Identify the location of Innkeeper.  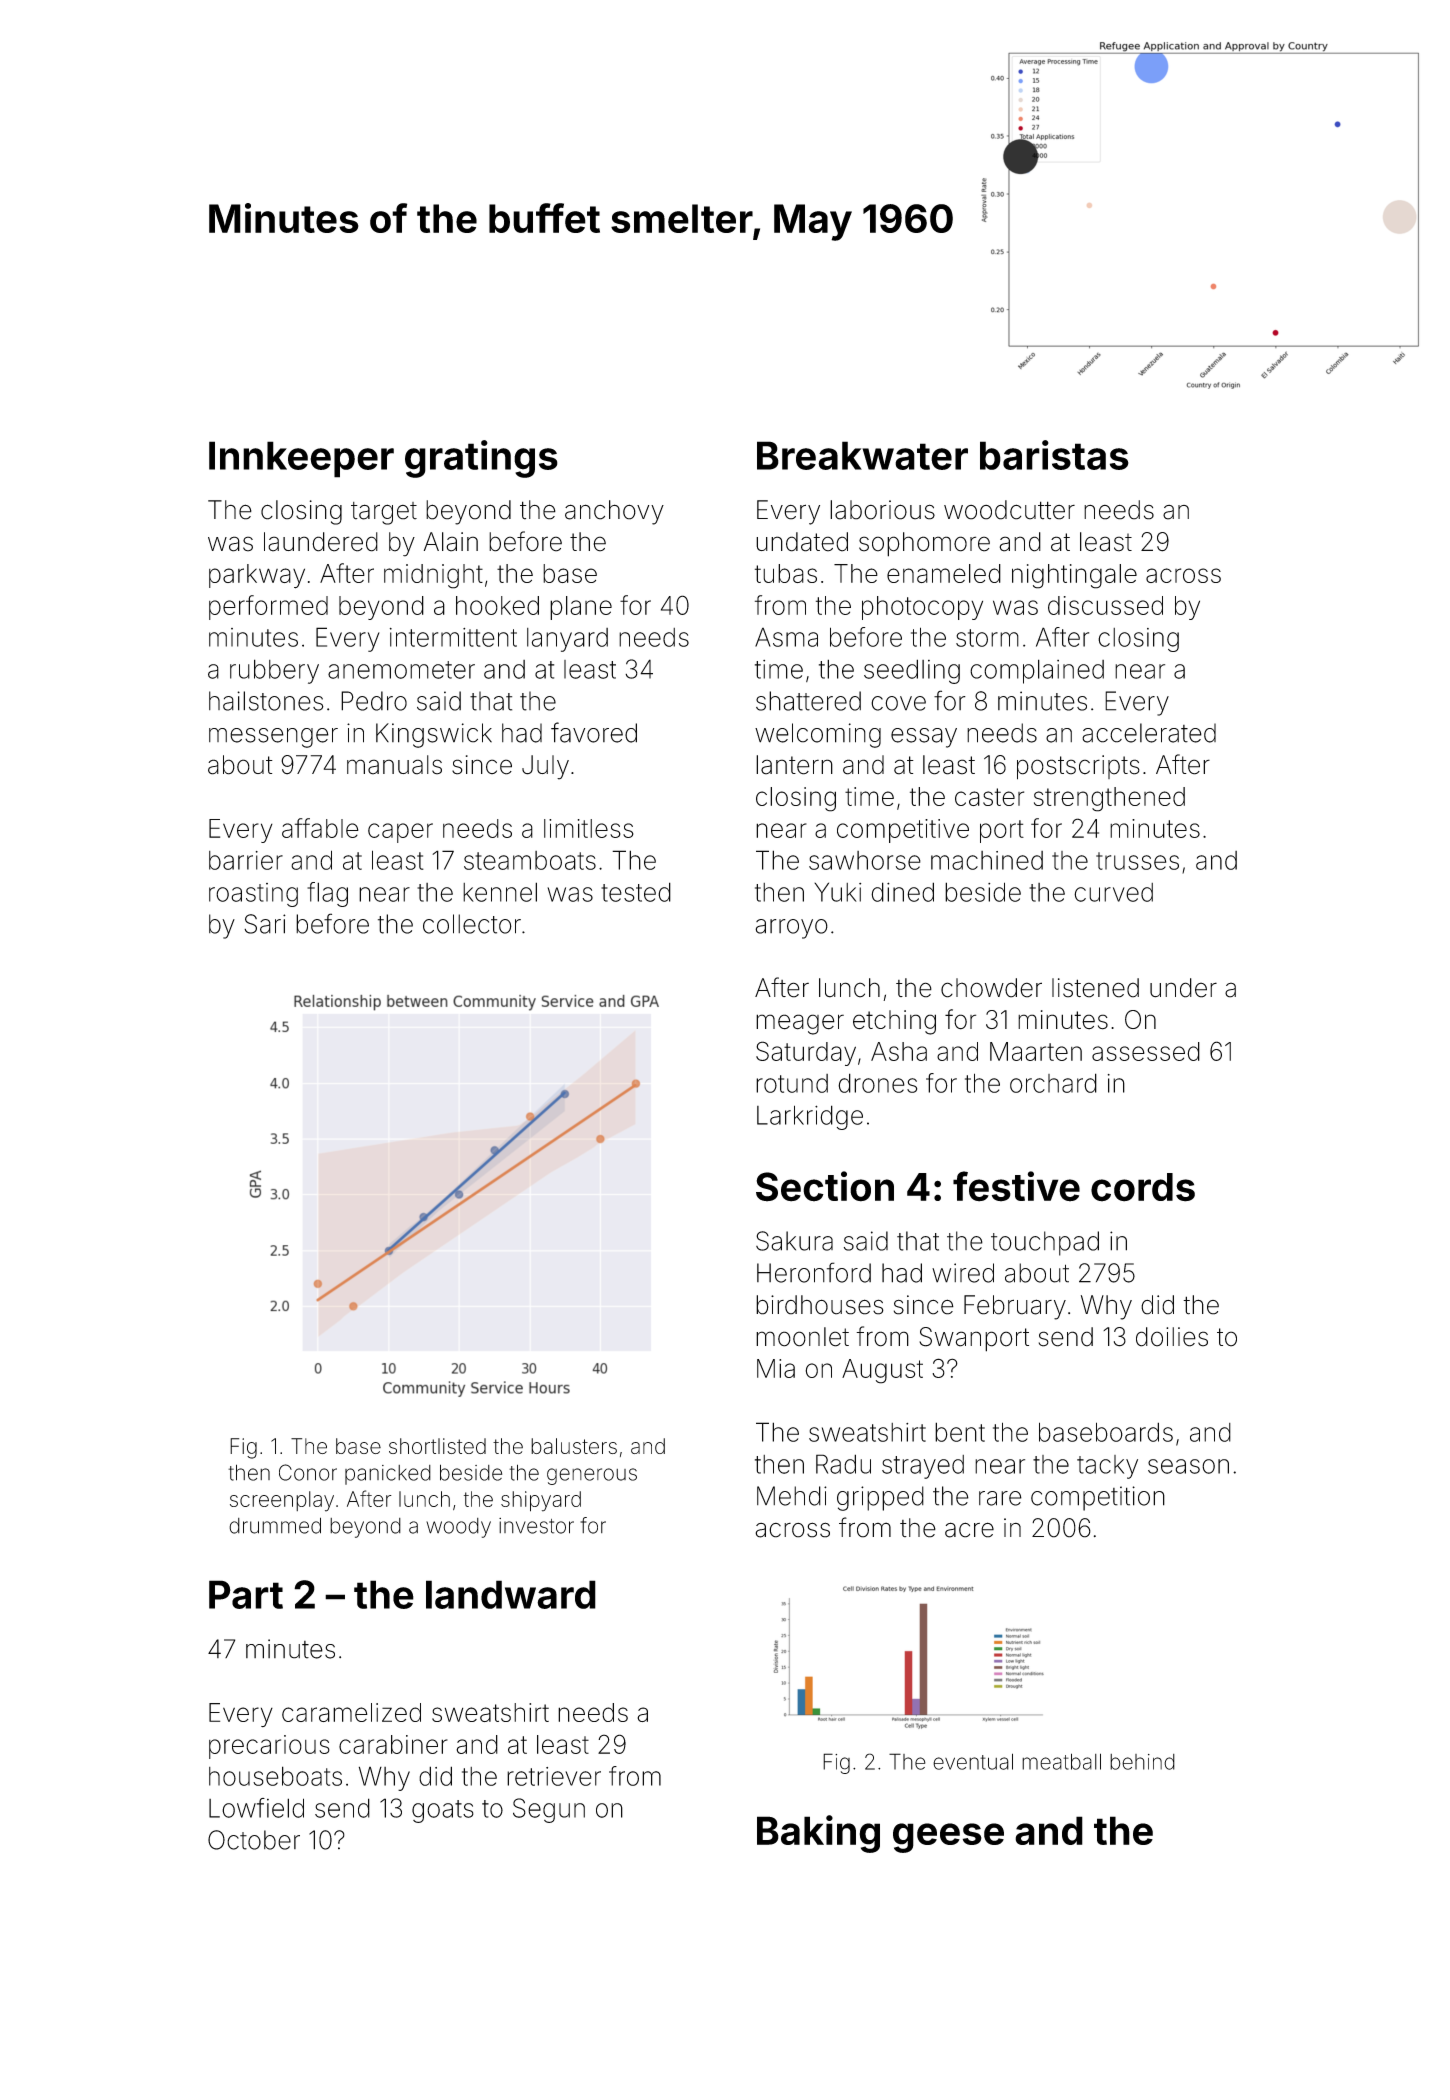
(301, 459).
